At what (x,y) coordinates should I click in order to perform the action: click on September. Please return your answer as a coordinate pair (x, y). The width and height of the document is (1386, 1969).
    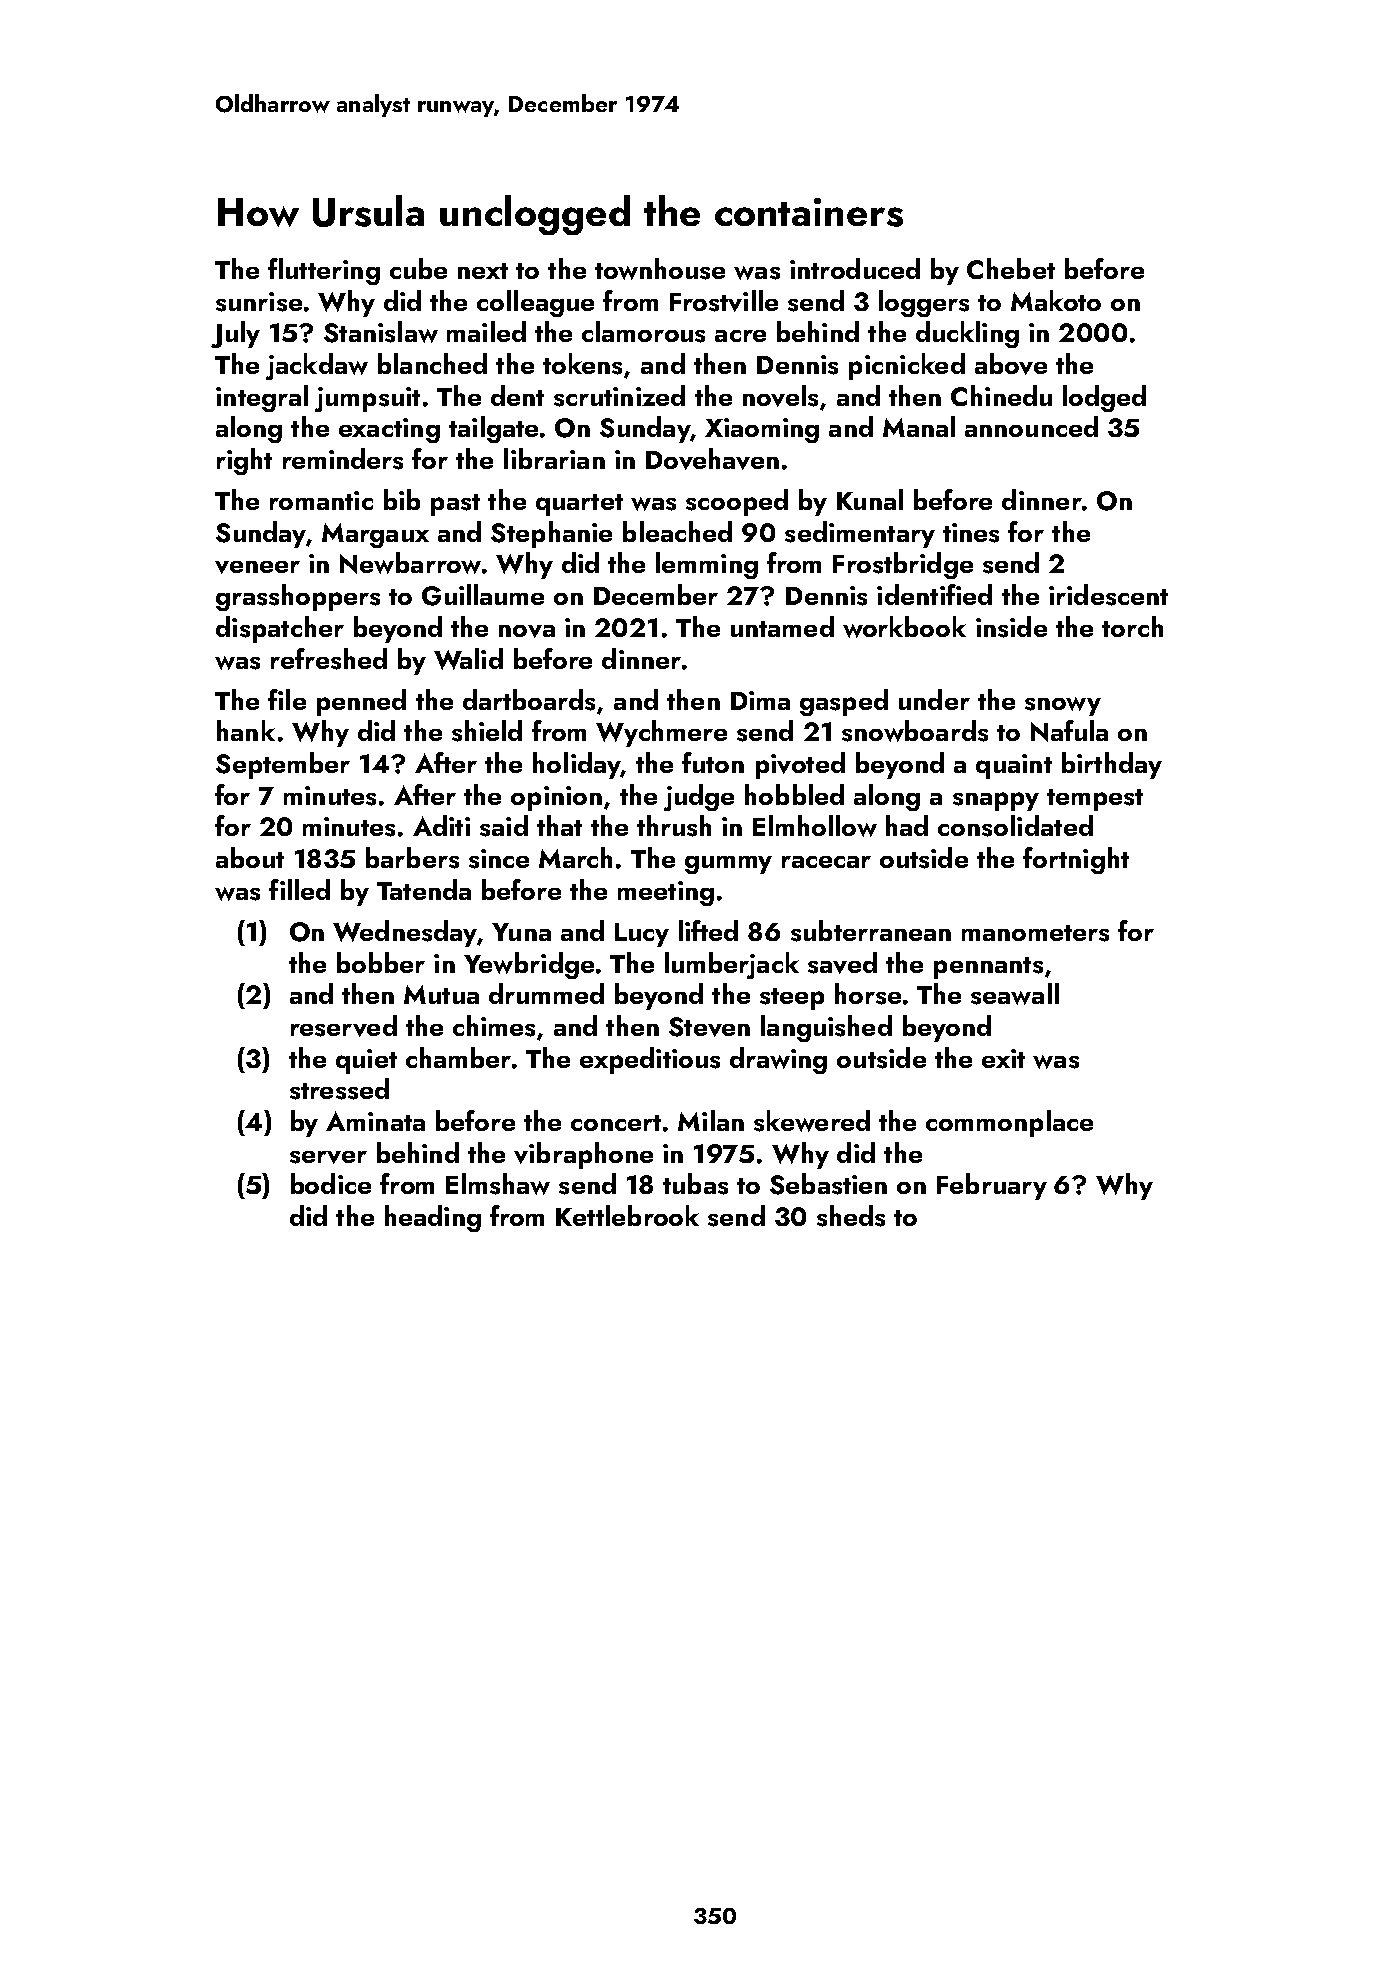
    Looking at the image, I should click on (283, 765).
